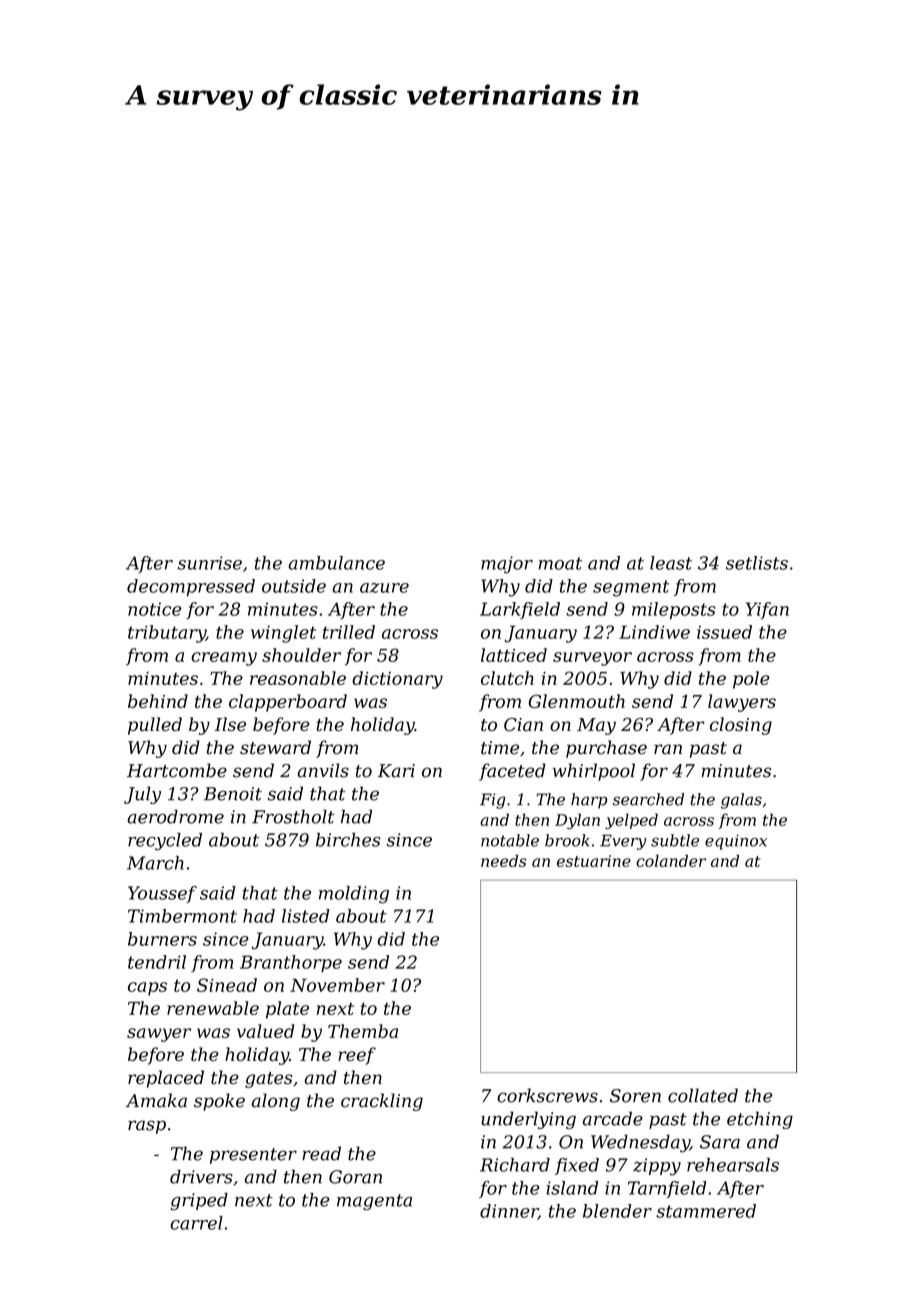 The image size is (924, 1314). Describe the element at coordinates (671, 861) in the screenshot. I see `colander` at that location.
